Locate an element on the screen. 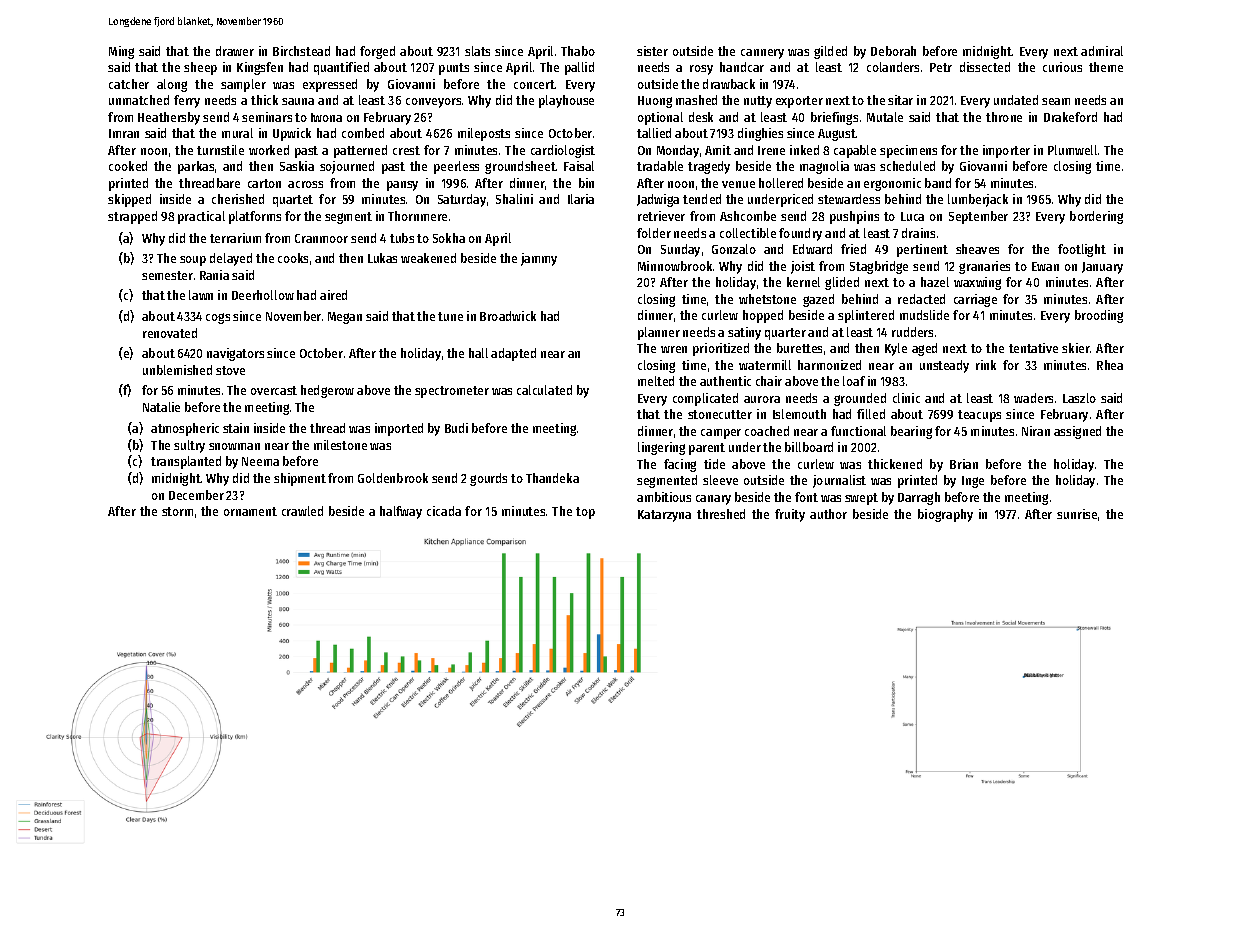 The height and width of the screenshot is (952, 1233). Kyle is located at coordinates (896, 349).
